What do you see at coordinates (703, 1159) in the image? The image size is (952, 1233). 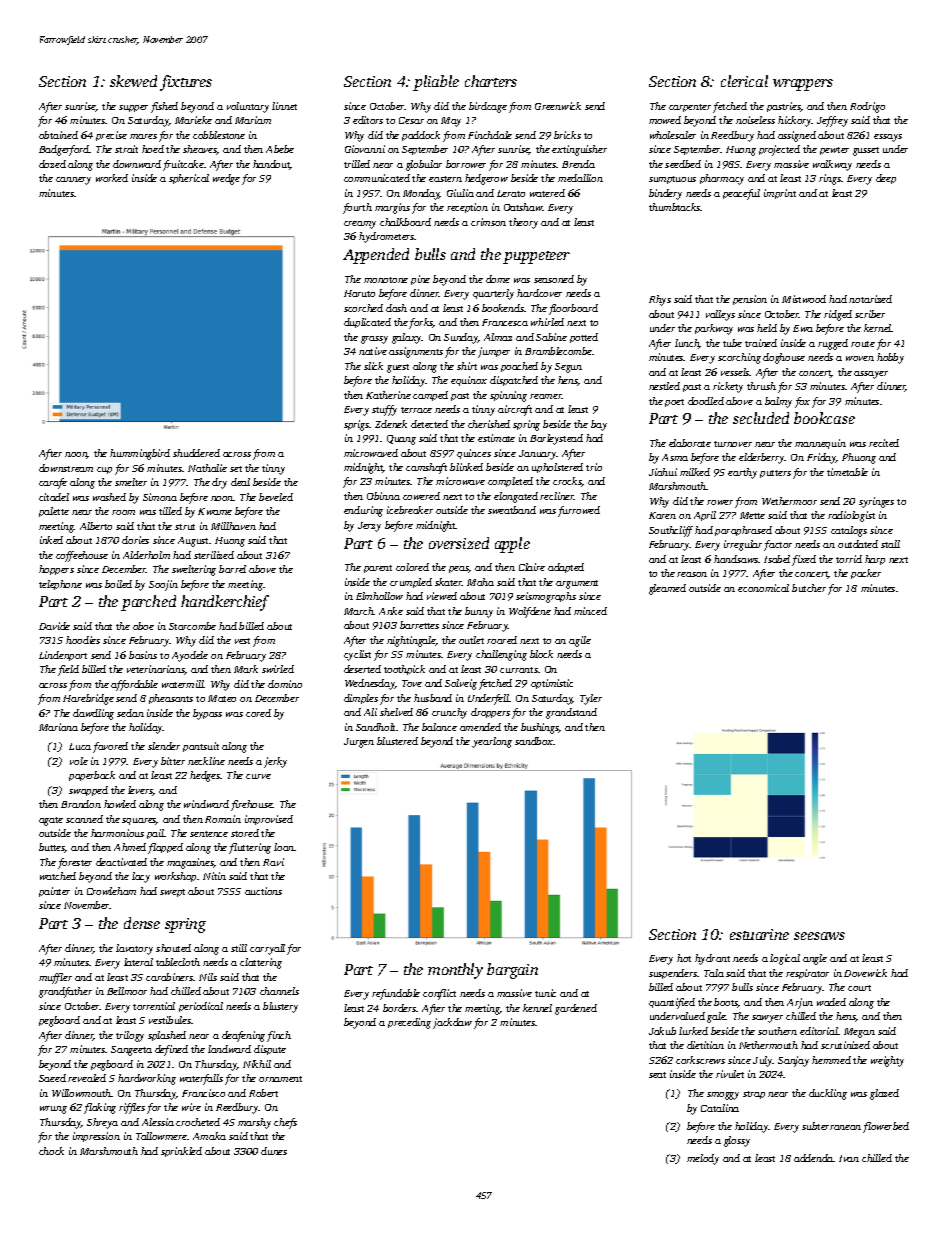 I see `melody` at bounding box center [703, 1159].
